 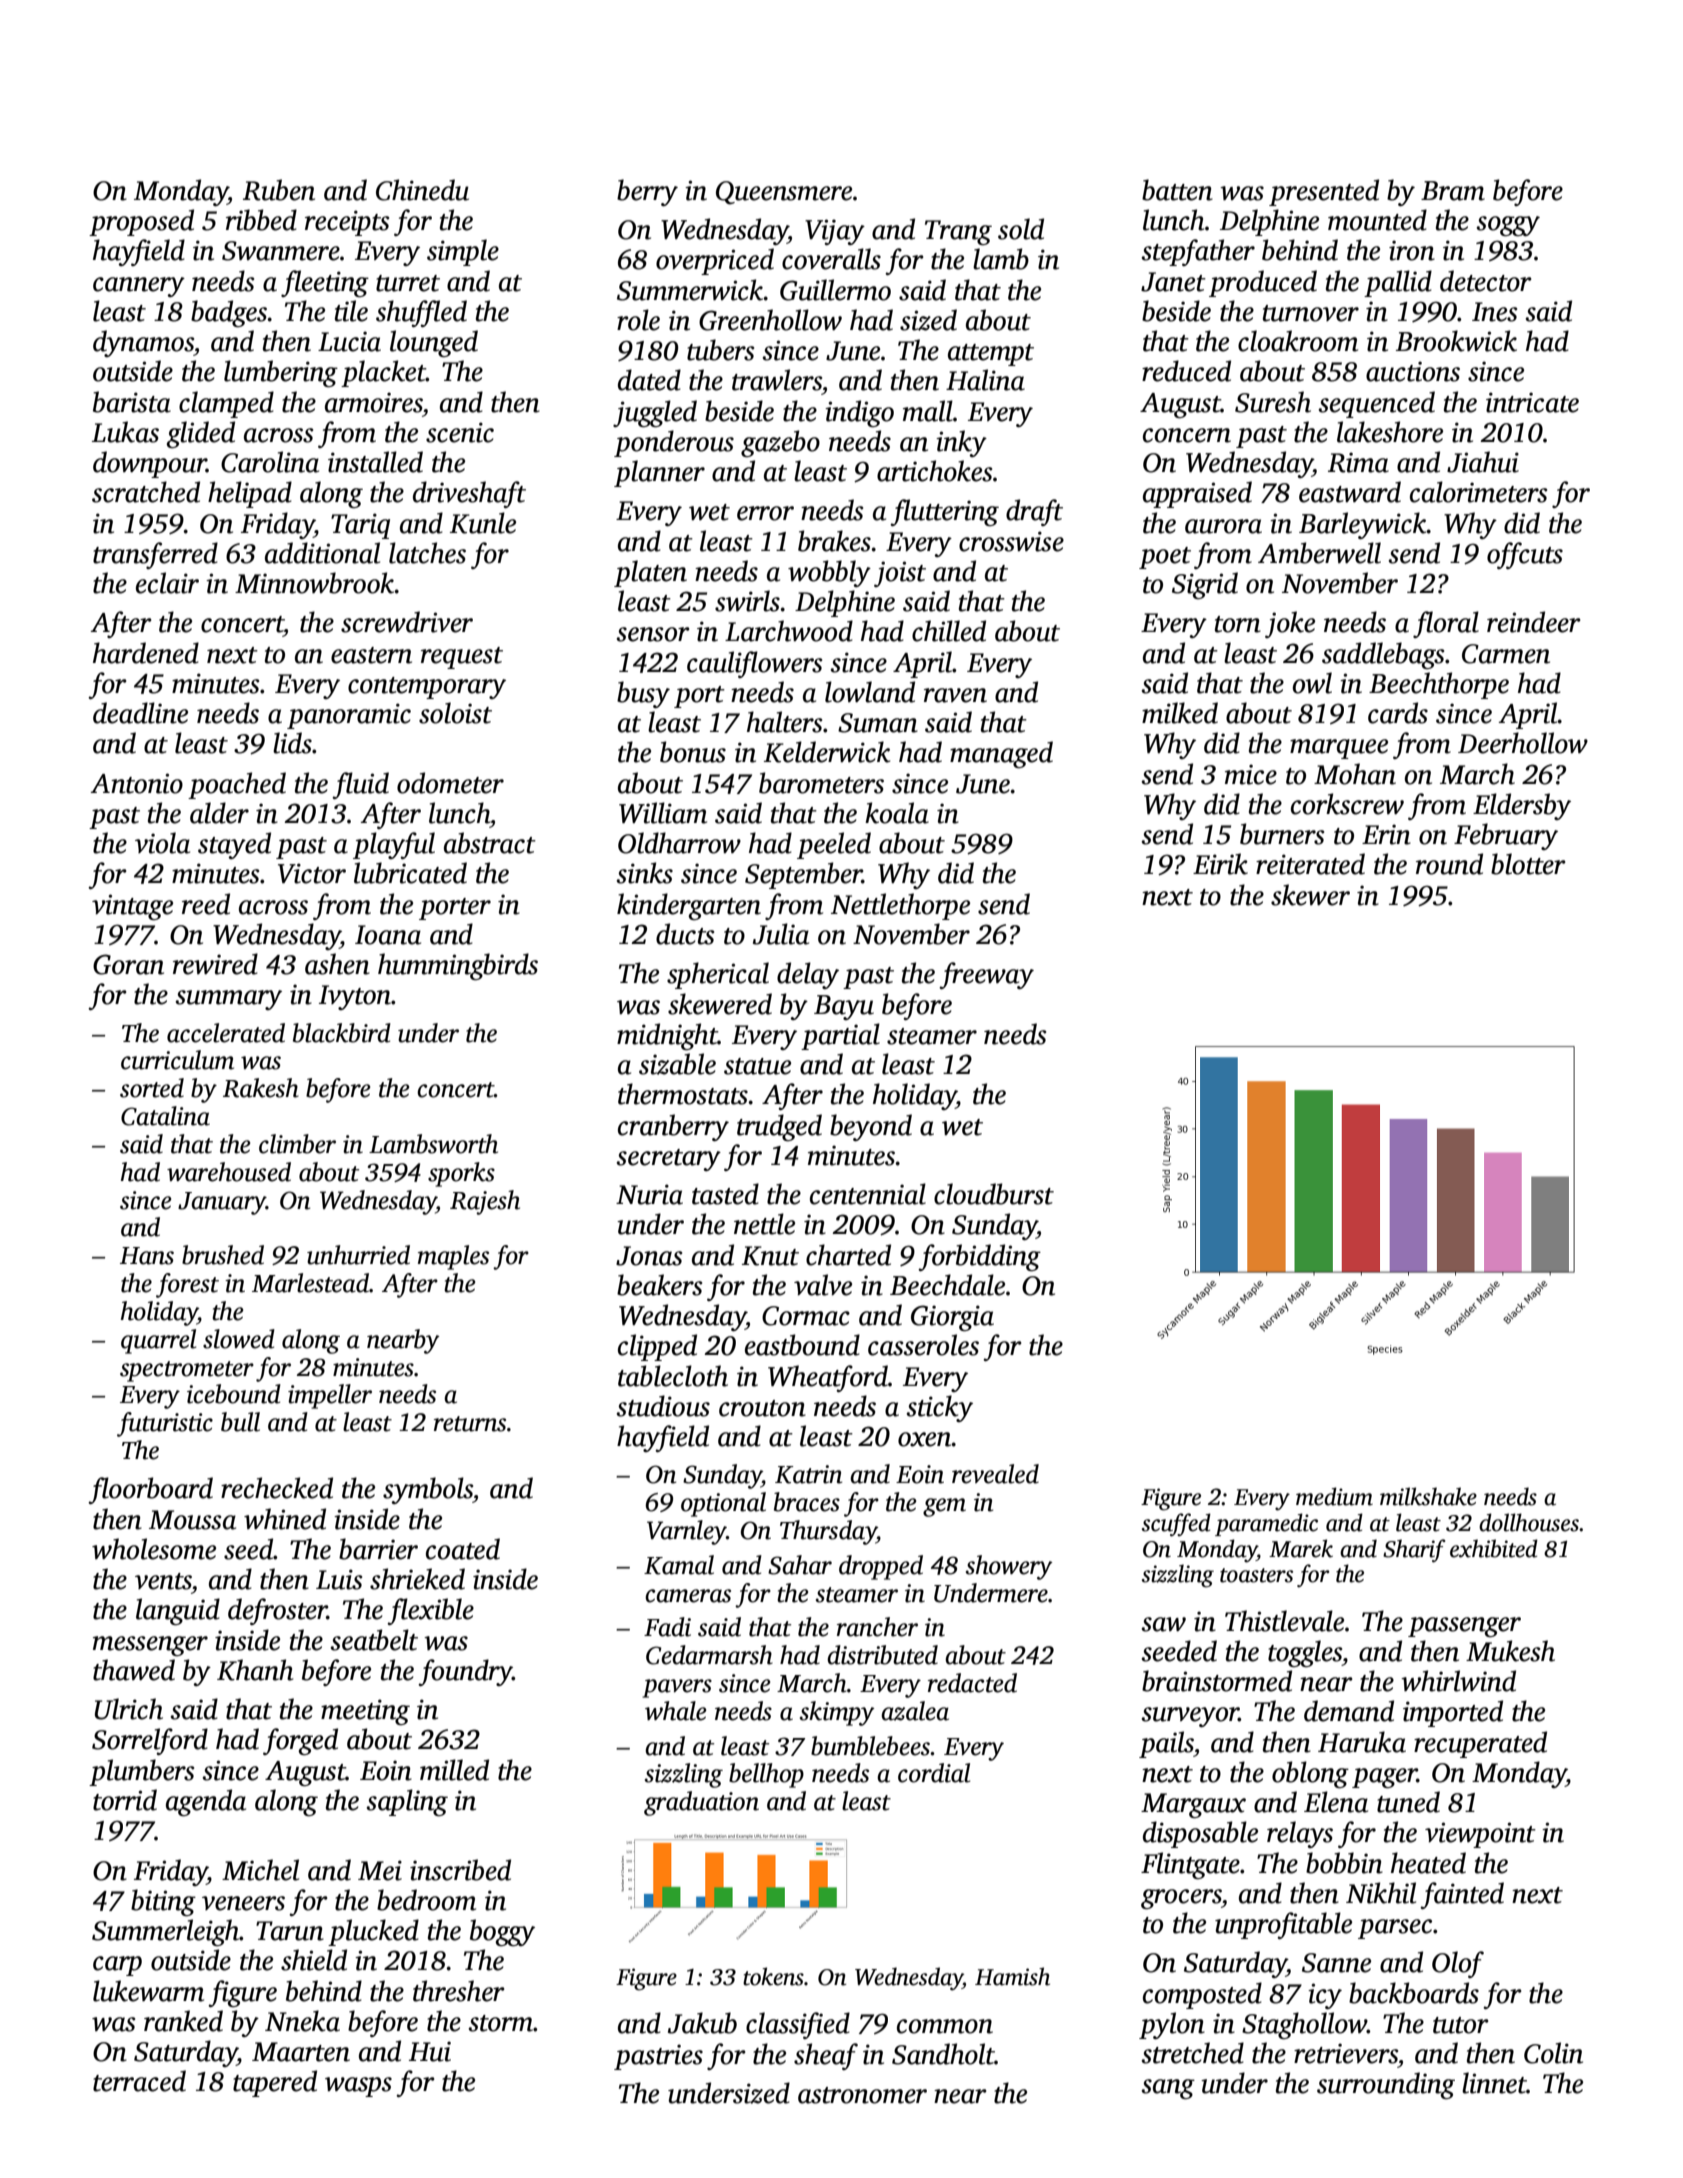 What do you see at coordinates (934, 471) in the page?
I see `artichokes` at bounding box center [934, 471].
